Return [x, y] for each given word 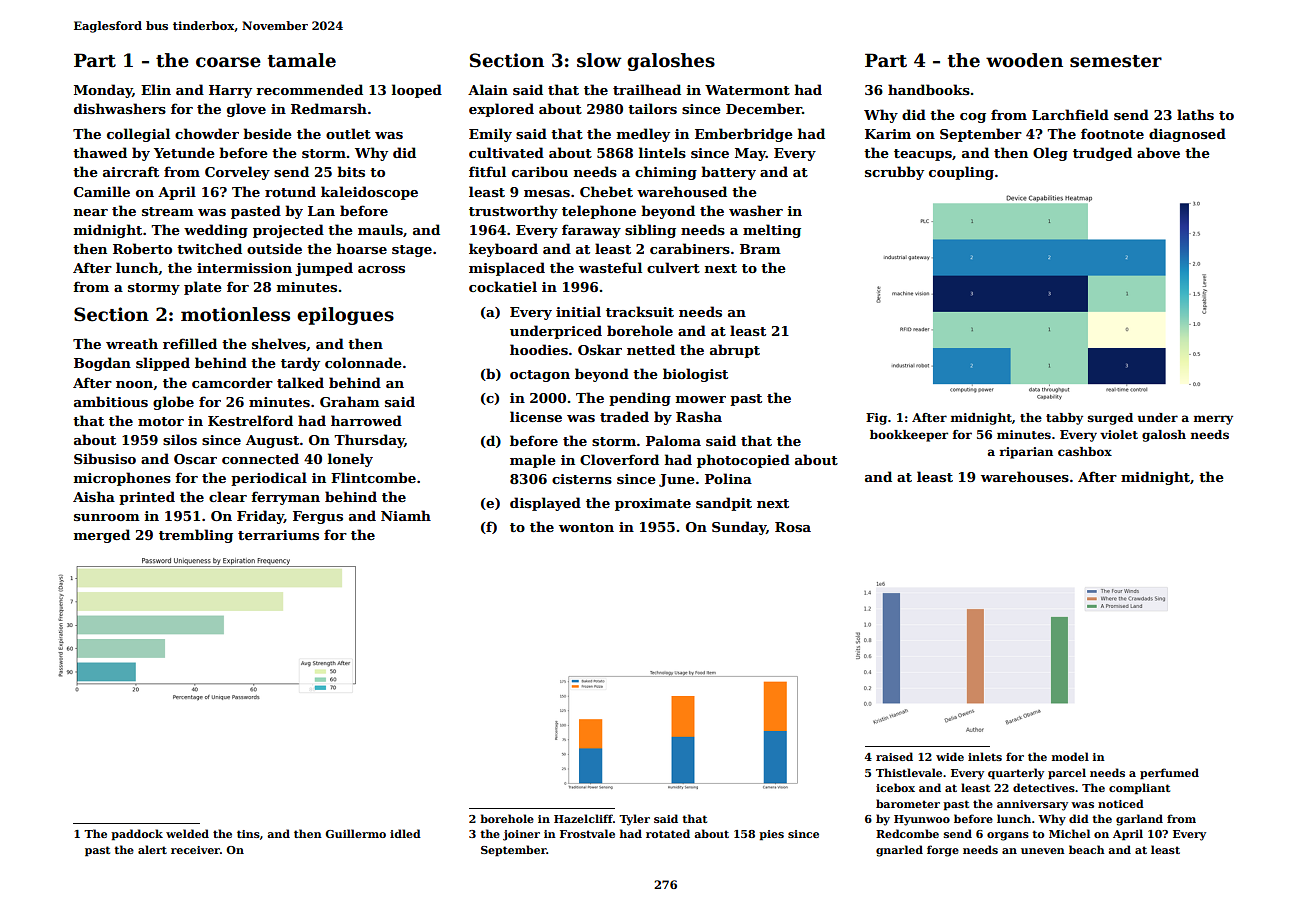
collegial [138, 135]
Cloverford [619, 459]
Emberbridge [744, 135]
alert [152, 849]
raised [894, 756]
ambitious [111, 401]
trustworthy [513, 212]
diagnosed [1187, 135]
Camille [102, 191]
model [1070, 756]
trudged [1102, 154]
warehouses [1025, 476]
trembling [196, 536]
